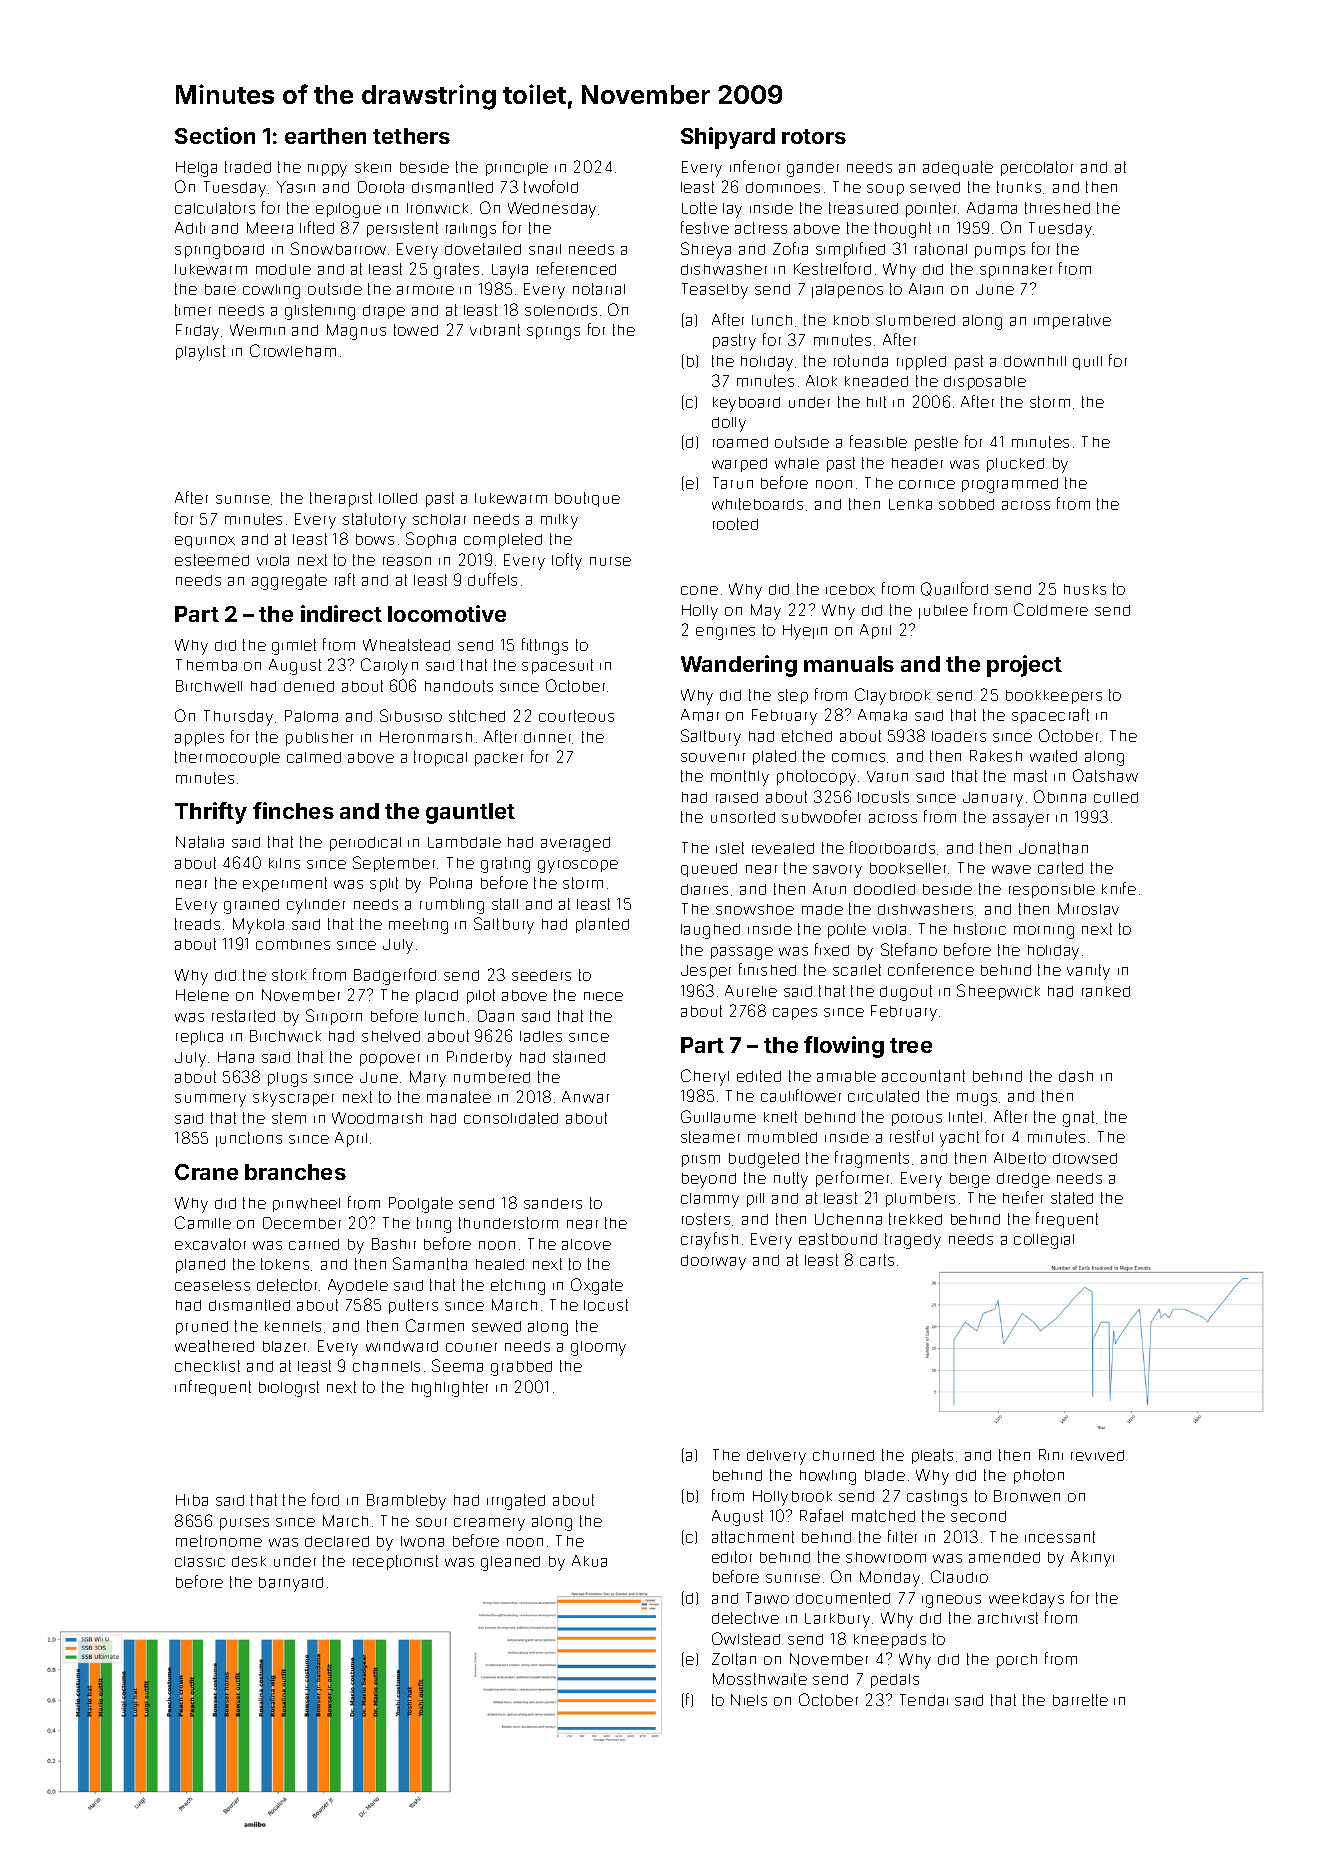 The width and height of the page is (1317, 1863). Describe the element at coordinates (885, 190) in the page. I see `soup` at that location.
